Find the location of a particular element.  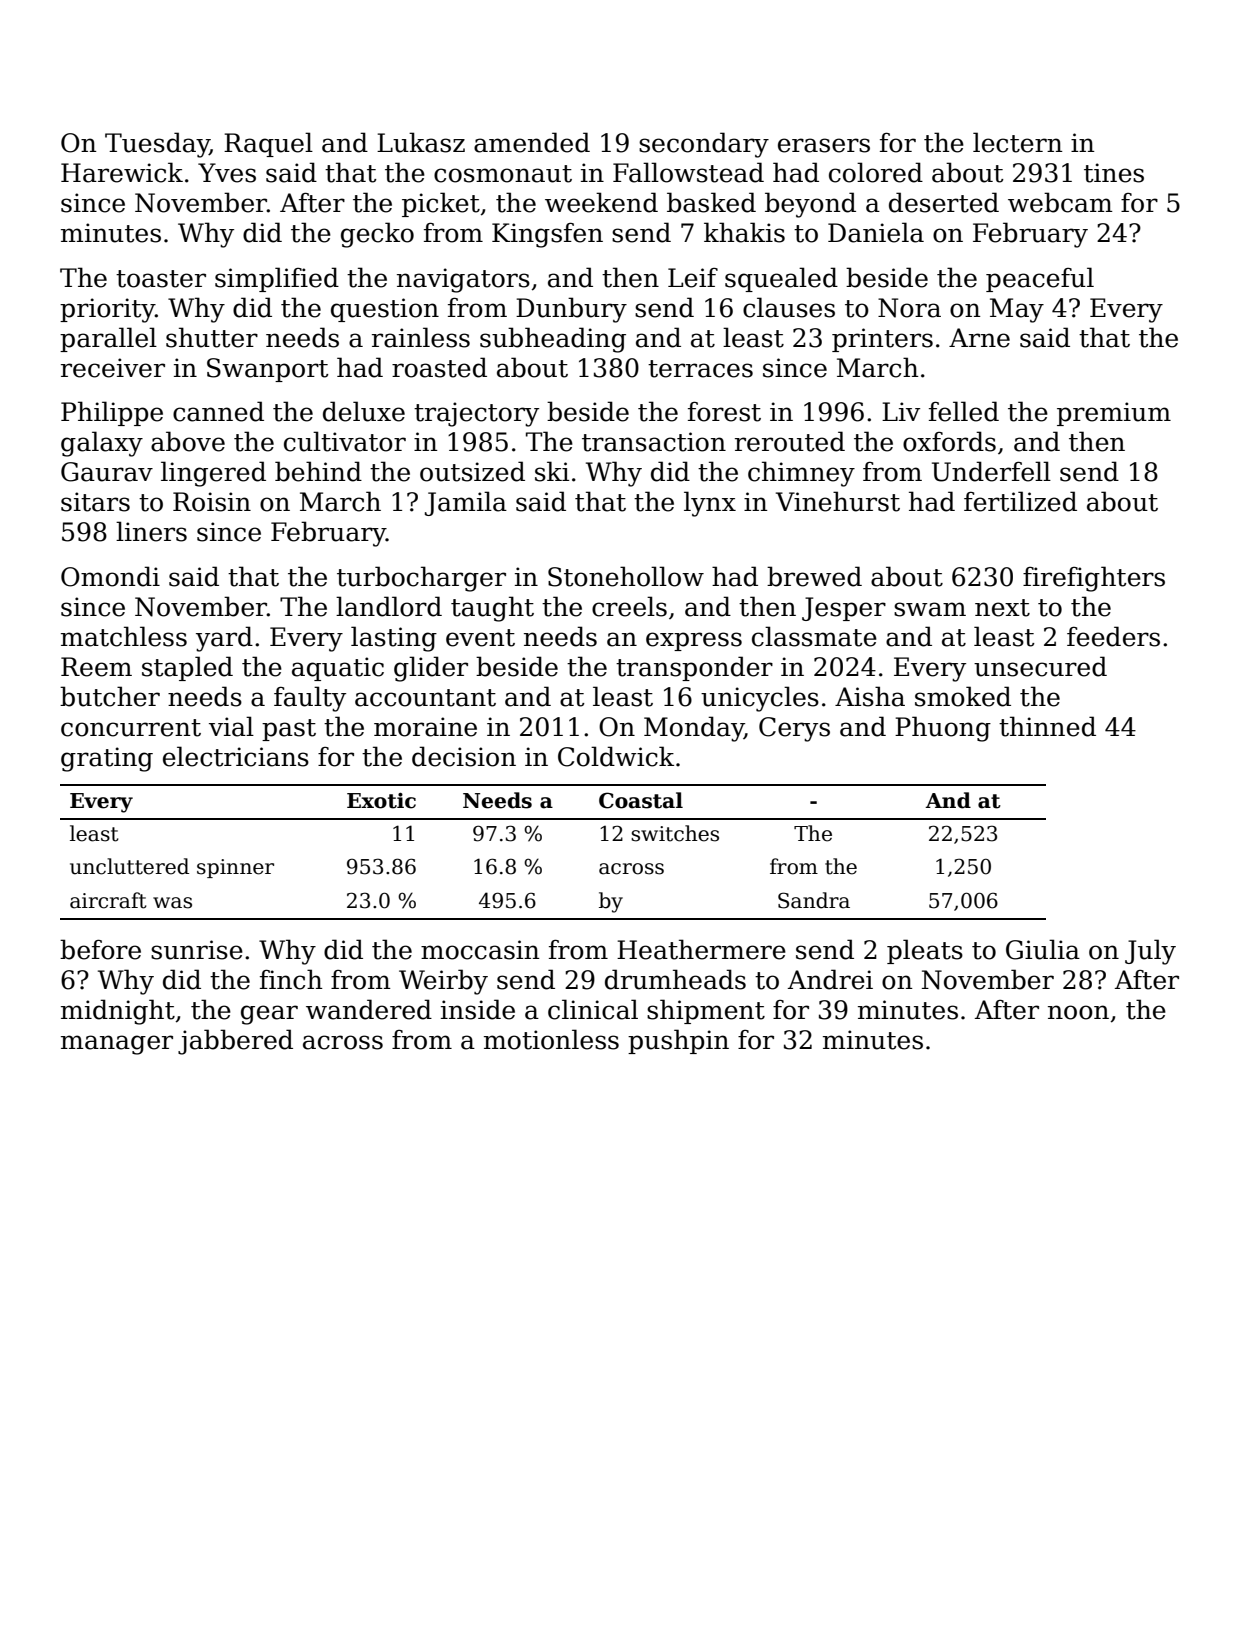

secondary is located at coordinates (704, 145).
